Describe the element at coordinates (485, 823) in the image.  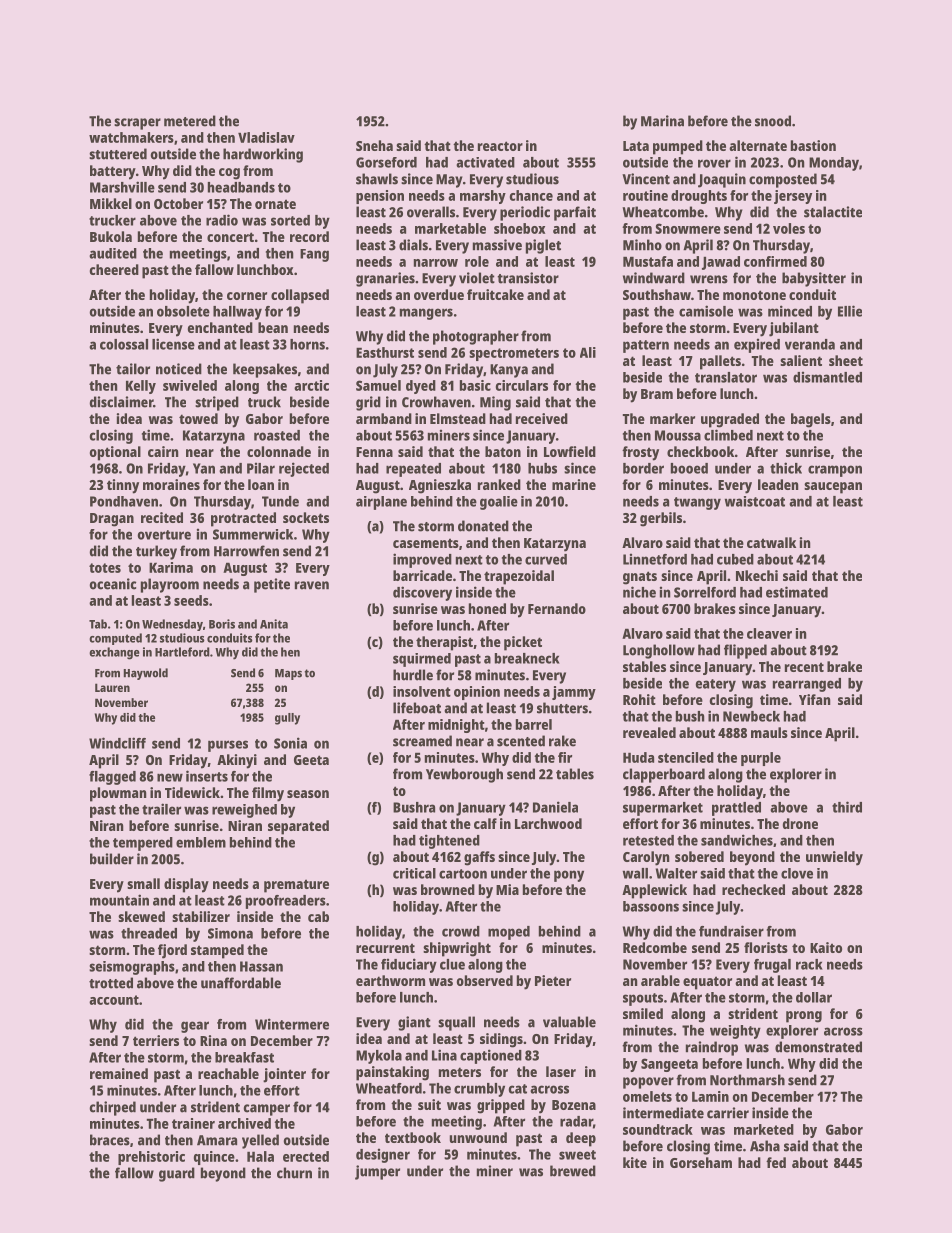
I see `calf` at that location.
